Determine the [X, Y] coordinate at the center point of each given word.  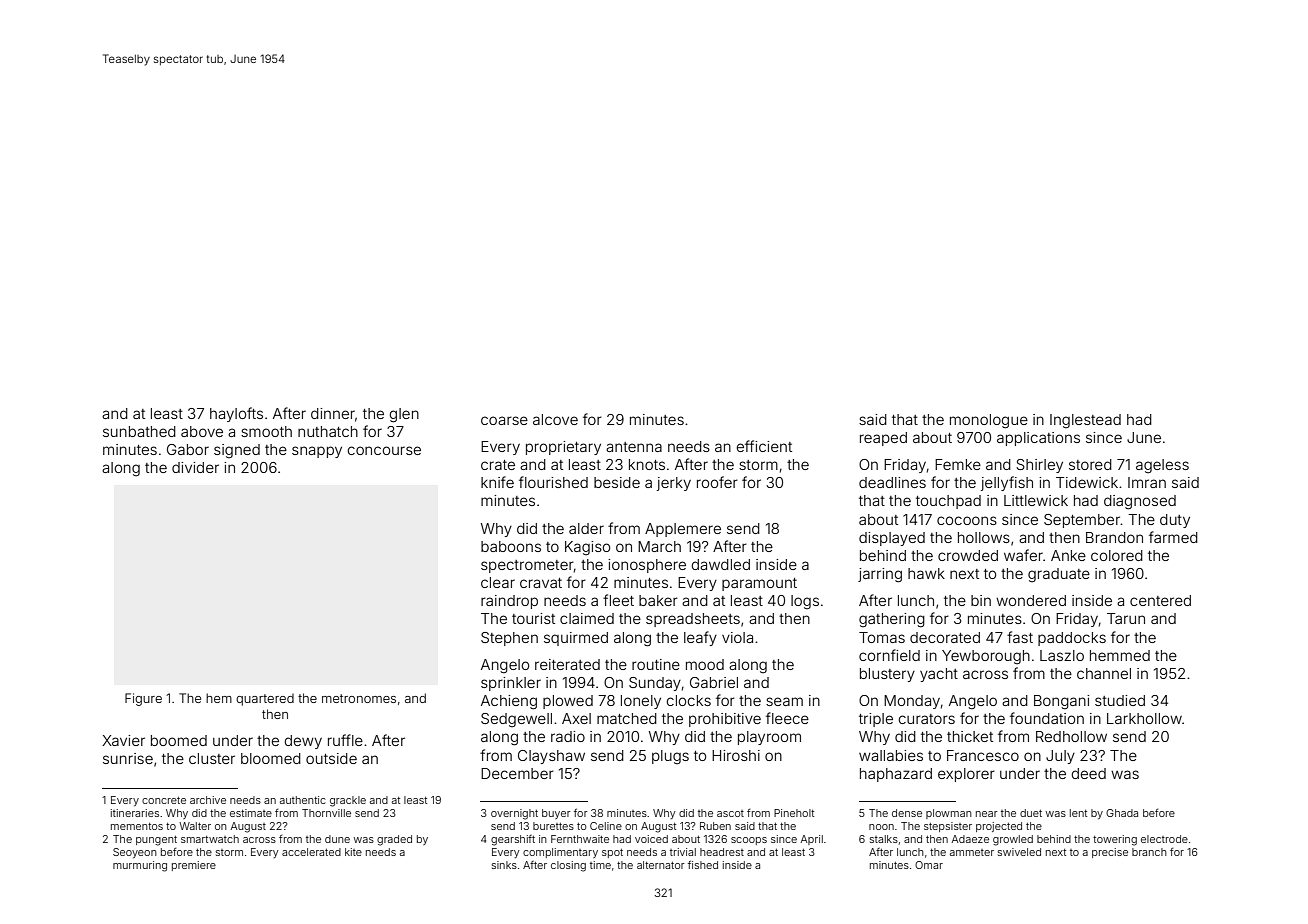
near [987, 814]
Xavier [123, 740]
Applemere [683, 530]
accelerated [311, 852]
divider [195, 467]
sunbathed [139, 431]
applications [1038, 439]
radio [568, 736]
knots [647, 464]
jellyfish [1007, 483]
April [811, 840]
